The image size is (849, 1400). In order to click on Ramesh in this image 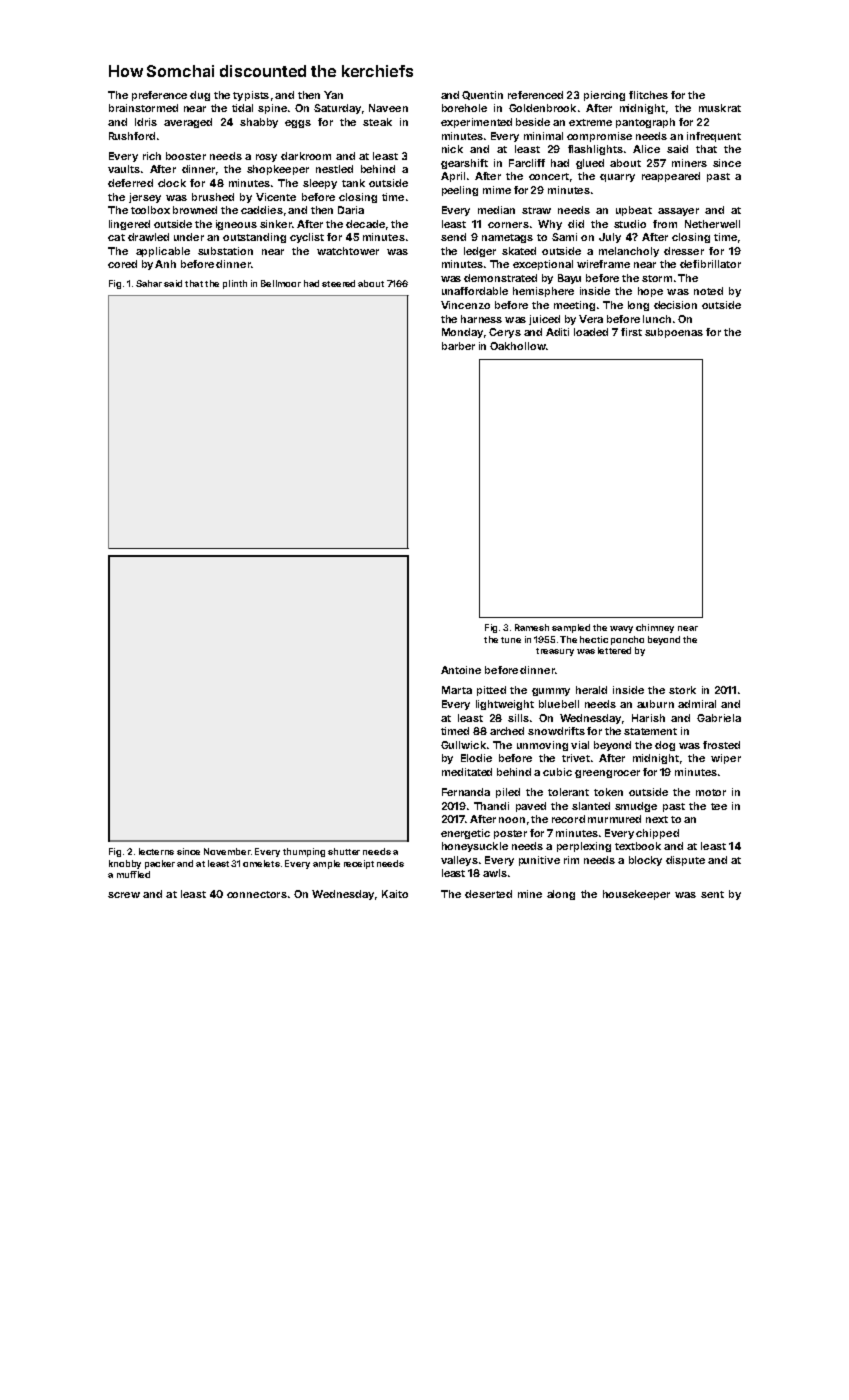, I will do `click(532, 627)`.
